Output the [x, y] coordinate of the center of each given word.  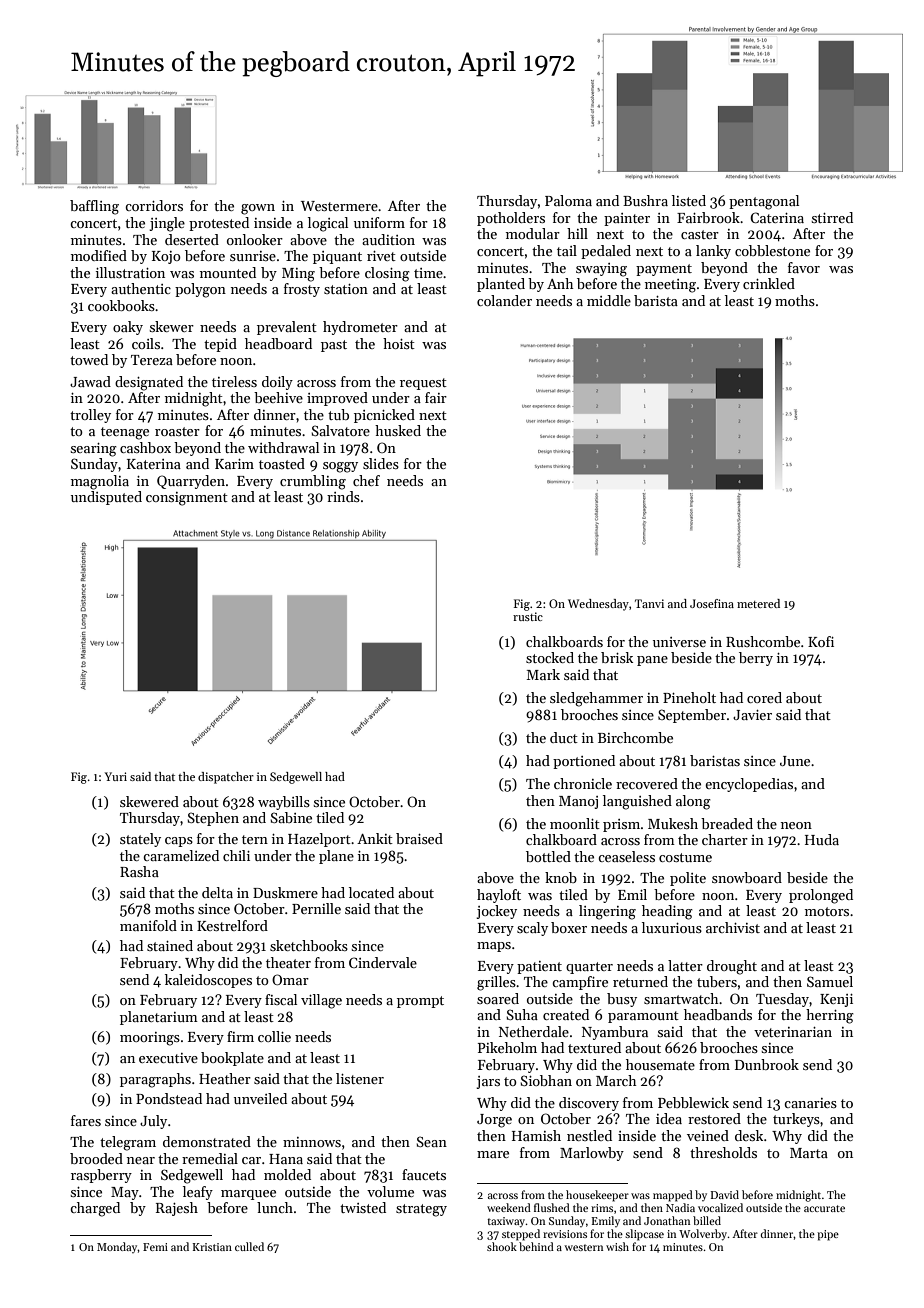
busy [622, 1000]
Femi [155, 1247]
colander [504, 300]
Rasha [139, 871]
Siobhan [546, 1080]
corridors [154, 205]
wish [617, 1246]
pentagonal [764, 202]
